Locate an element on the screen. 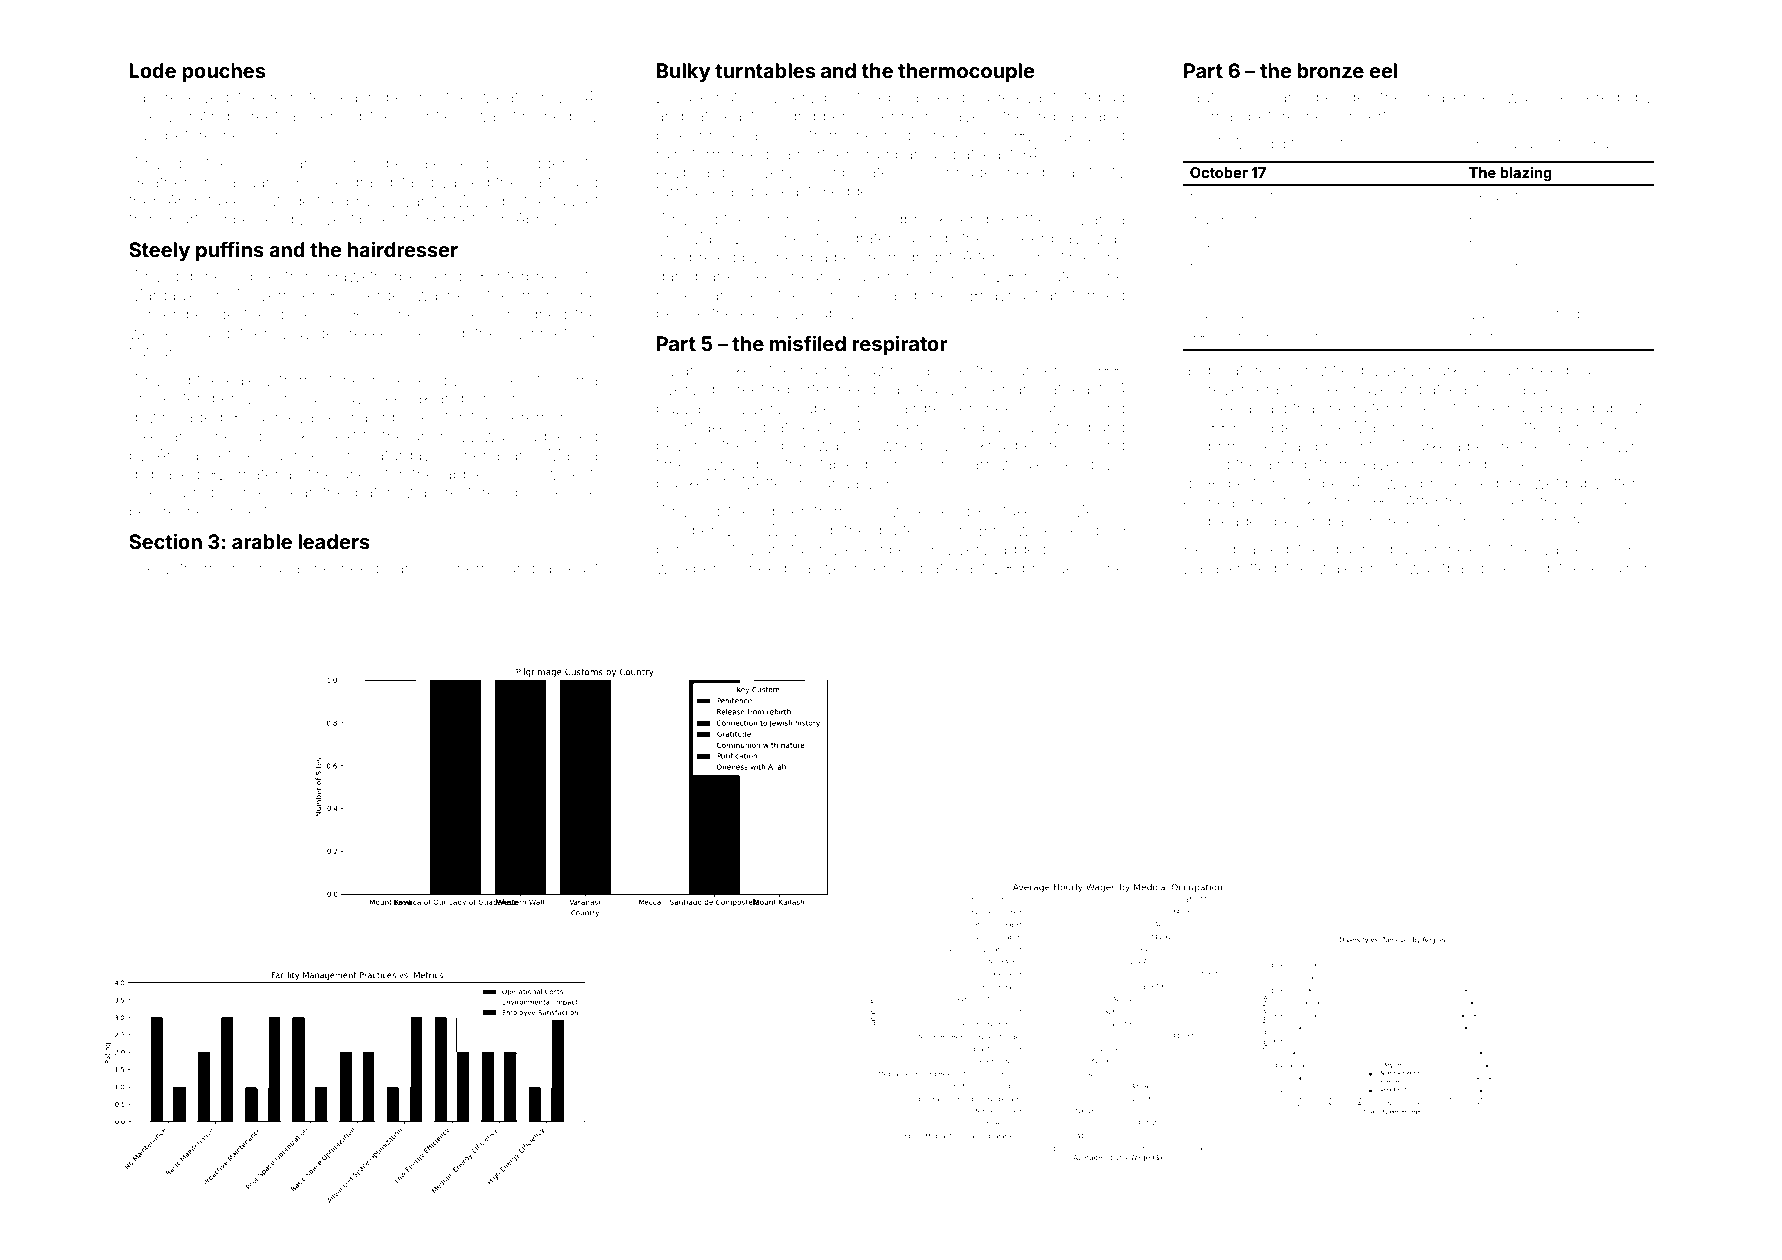  murky is located at coordinates (1446, 372).
